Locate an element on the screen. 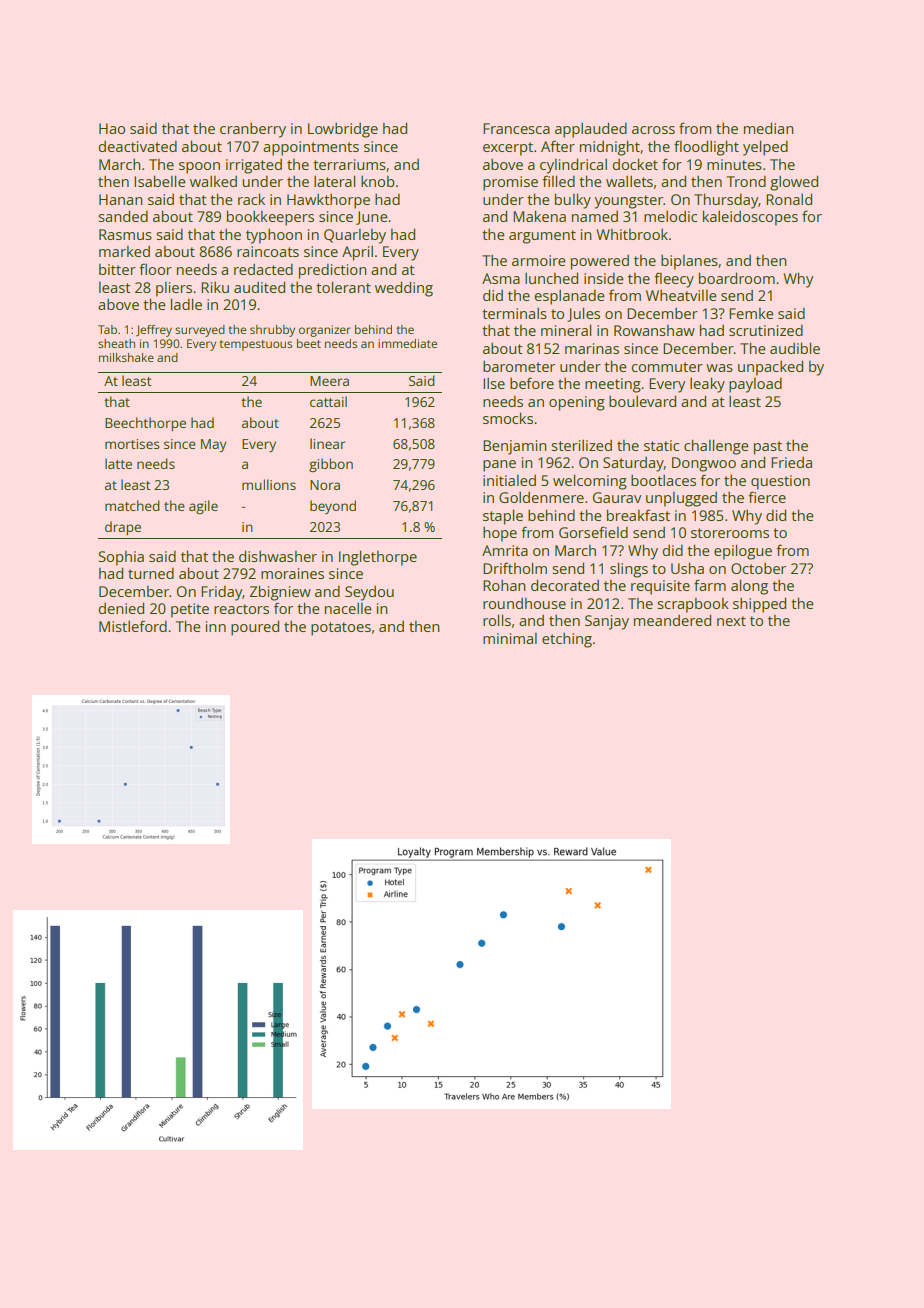  median is located at coordinates (769, 128).
